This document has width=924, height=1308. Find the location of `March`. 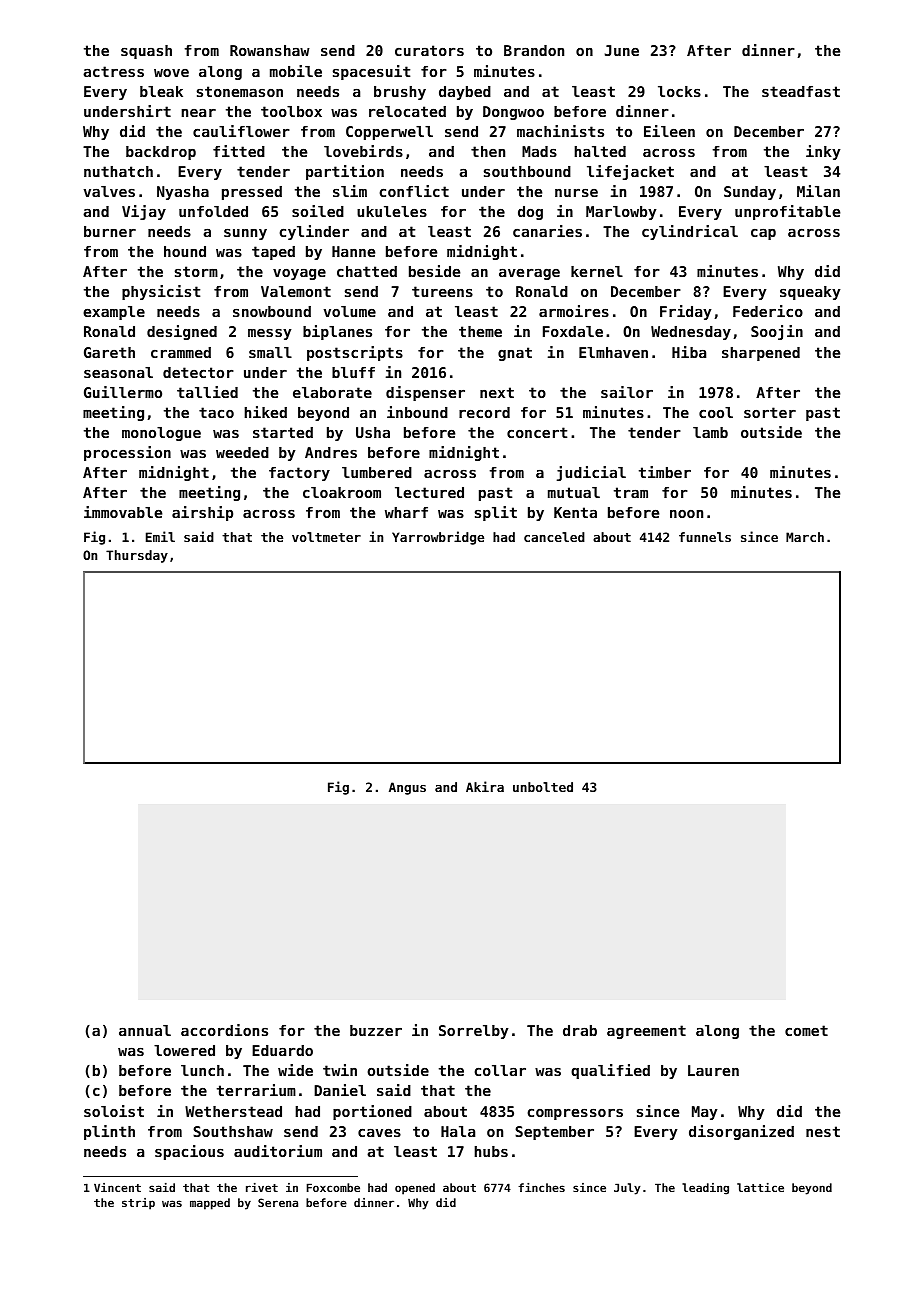

March is located at coordinates (805, 537).
